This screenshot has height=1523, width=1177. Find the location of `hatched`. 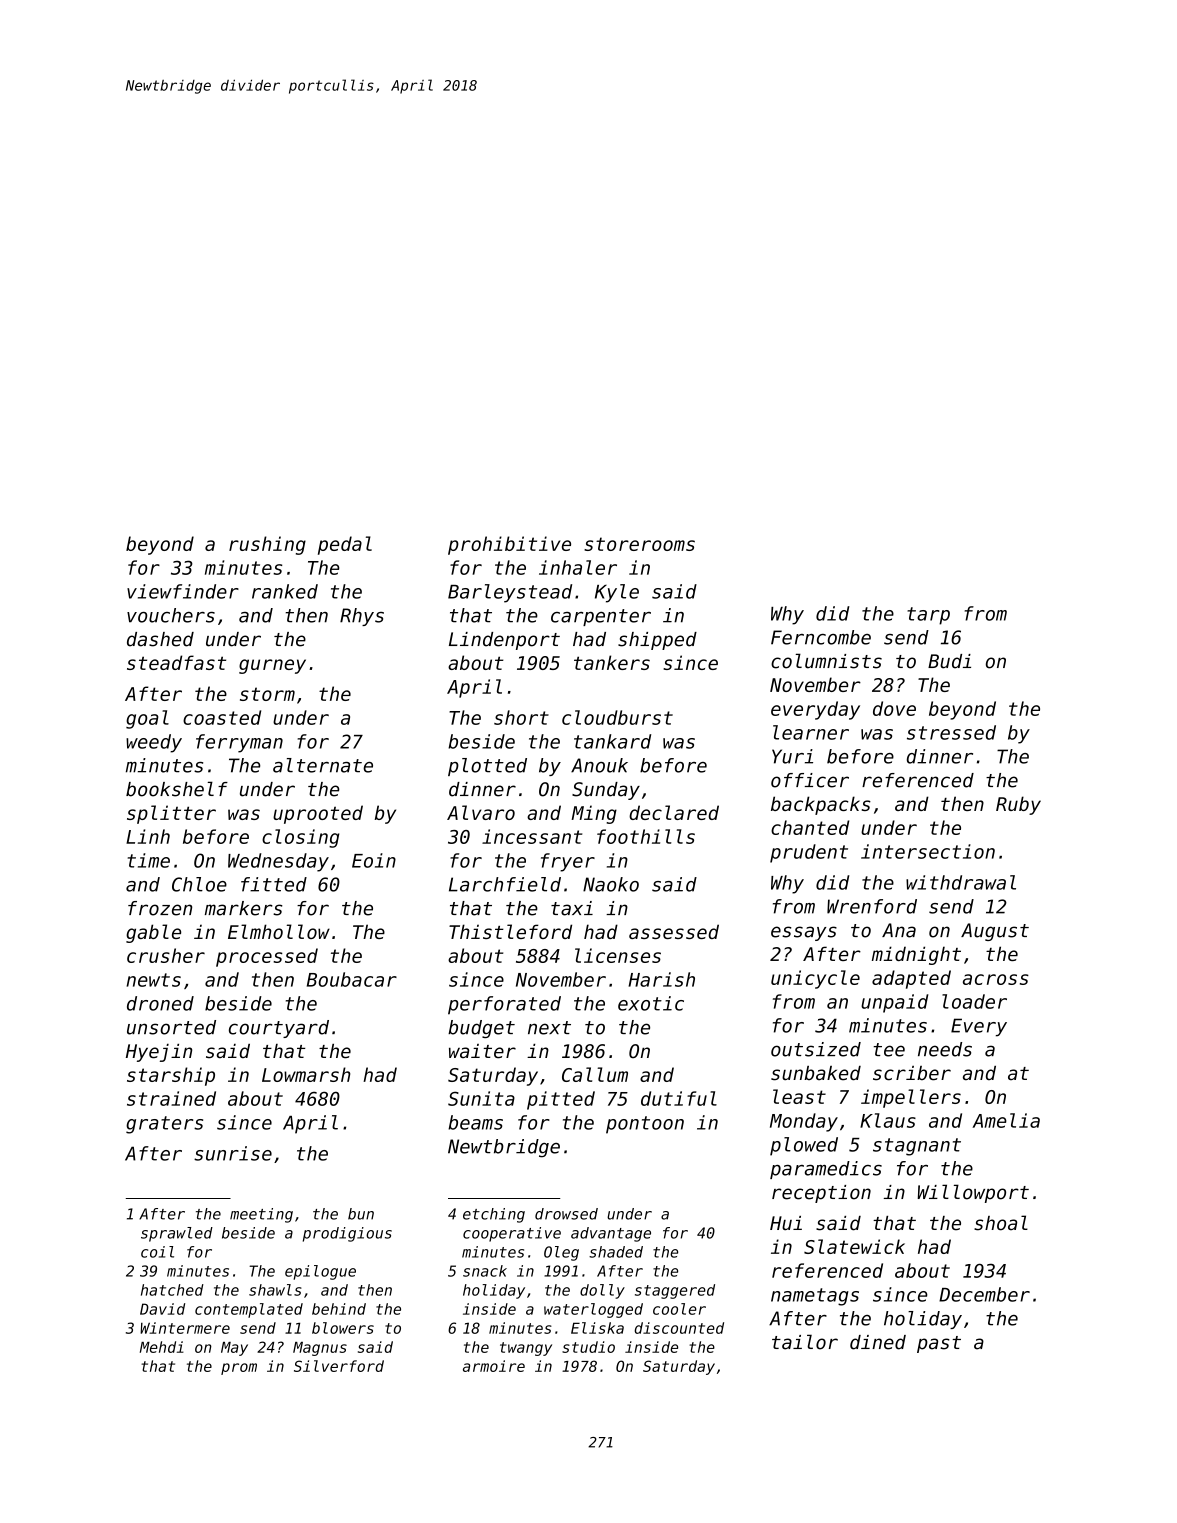

hatched is located at coordinates (172, 1290).
